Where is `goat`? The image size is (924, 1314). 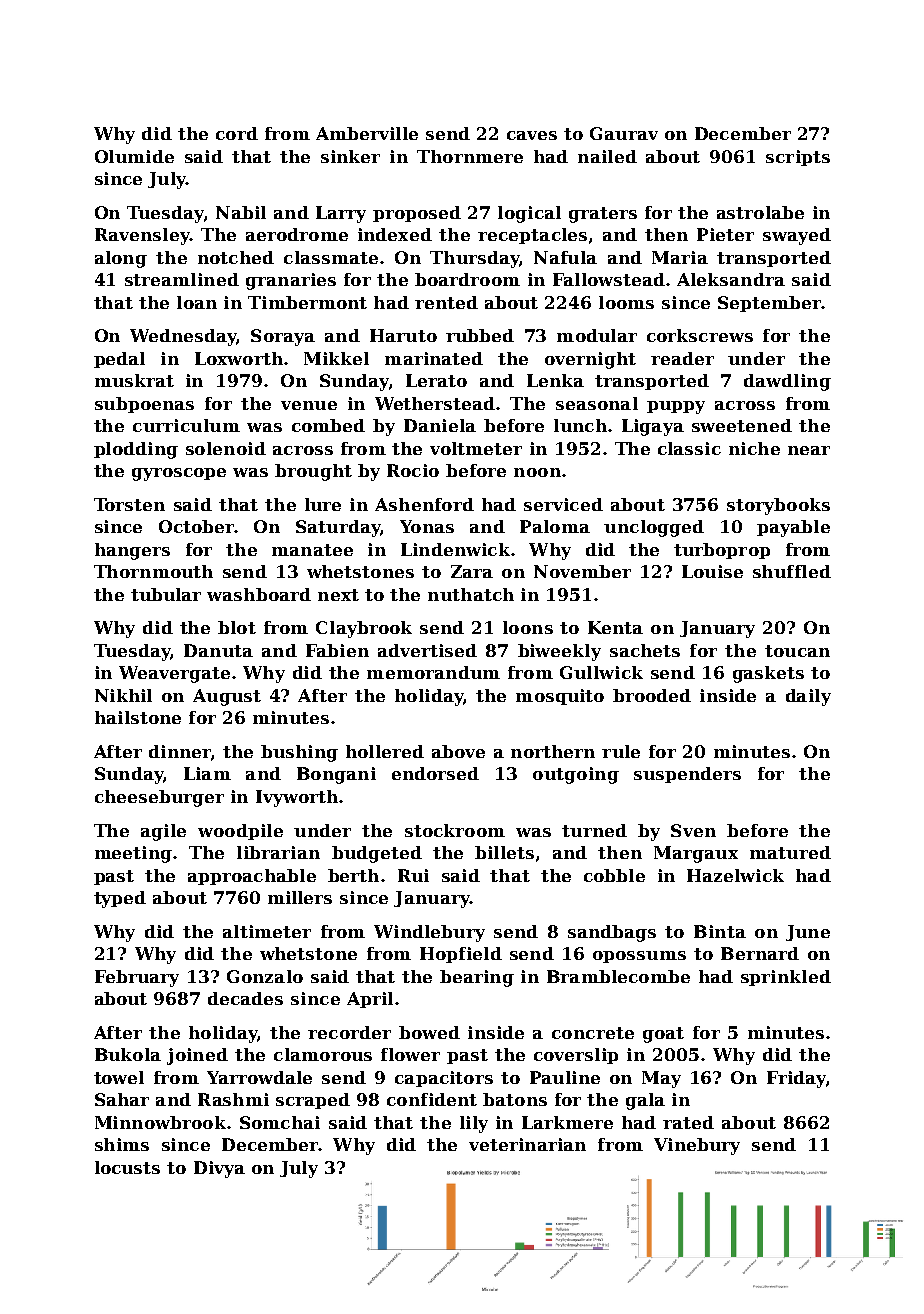
goat is located at coordinates (663, 1035).
